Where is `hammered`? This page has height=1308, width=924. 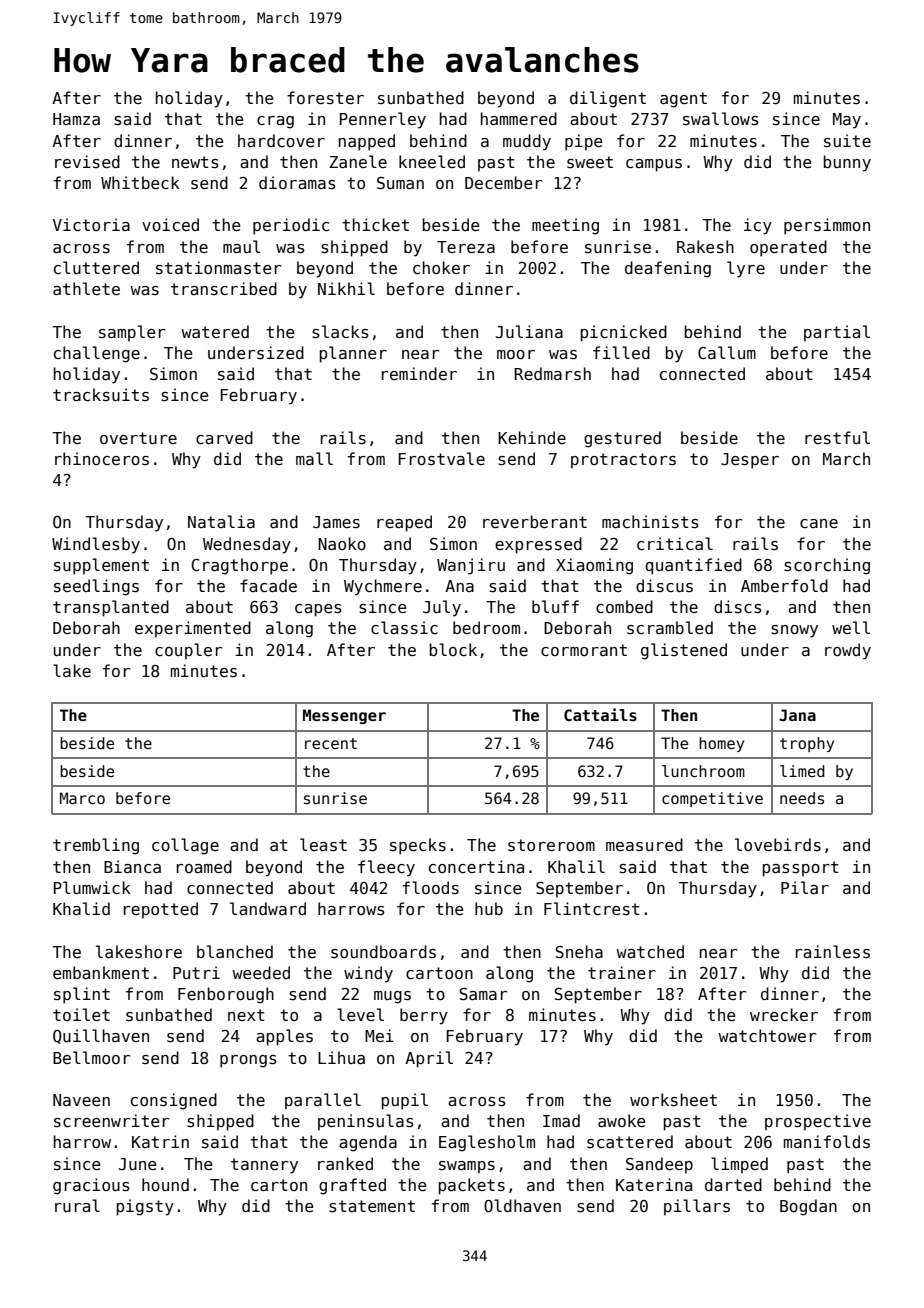
hammered is located at coordinates (519, 118).
